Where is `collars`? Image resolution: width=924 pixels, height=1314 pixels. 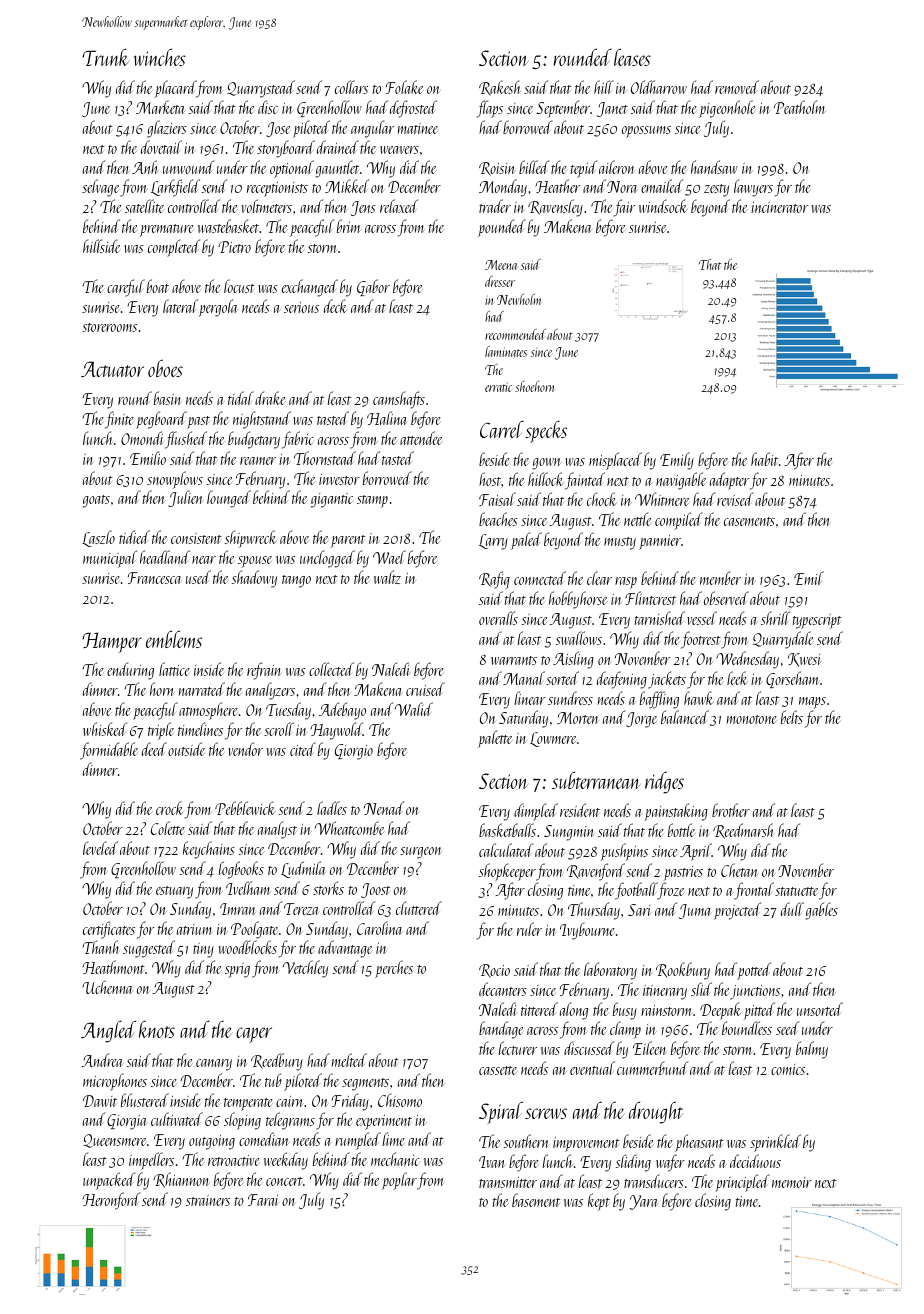
collars is located at coordinates (351, 87).
